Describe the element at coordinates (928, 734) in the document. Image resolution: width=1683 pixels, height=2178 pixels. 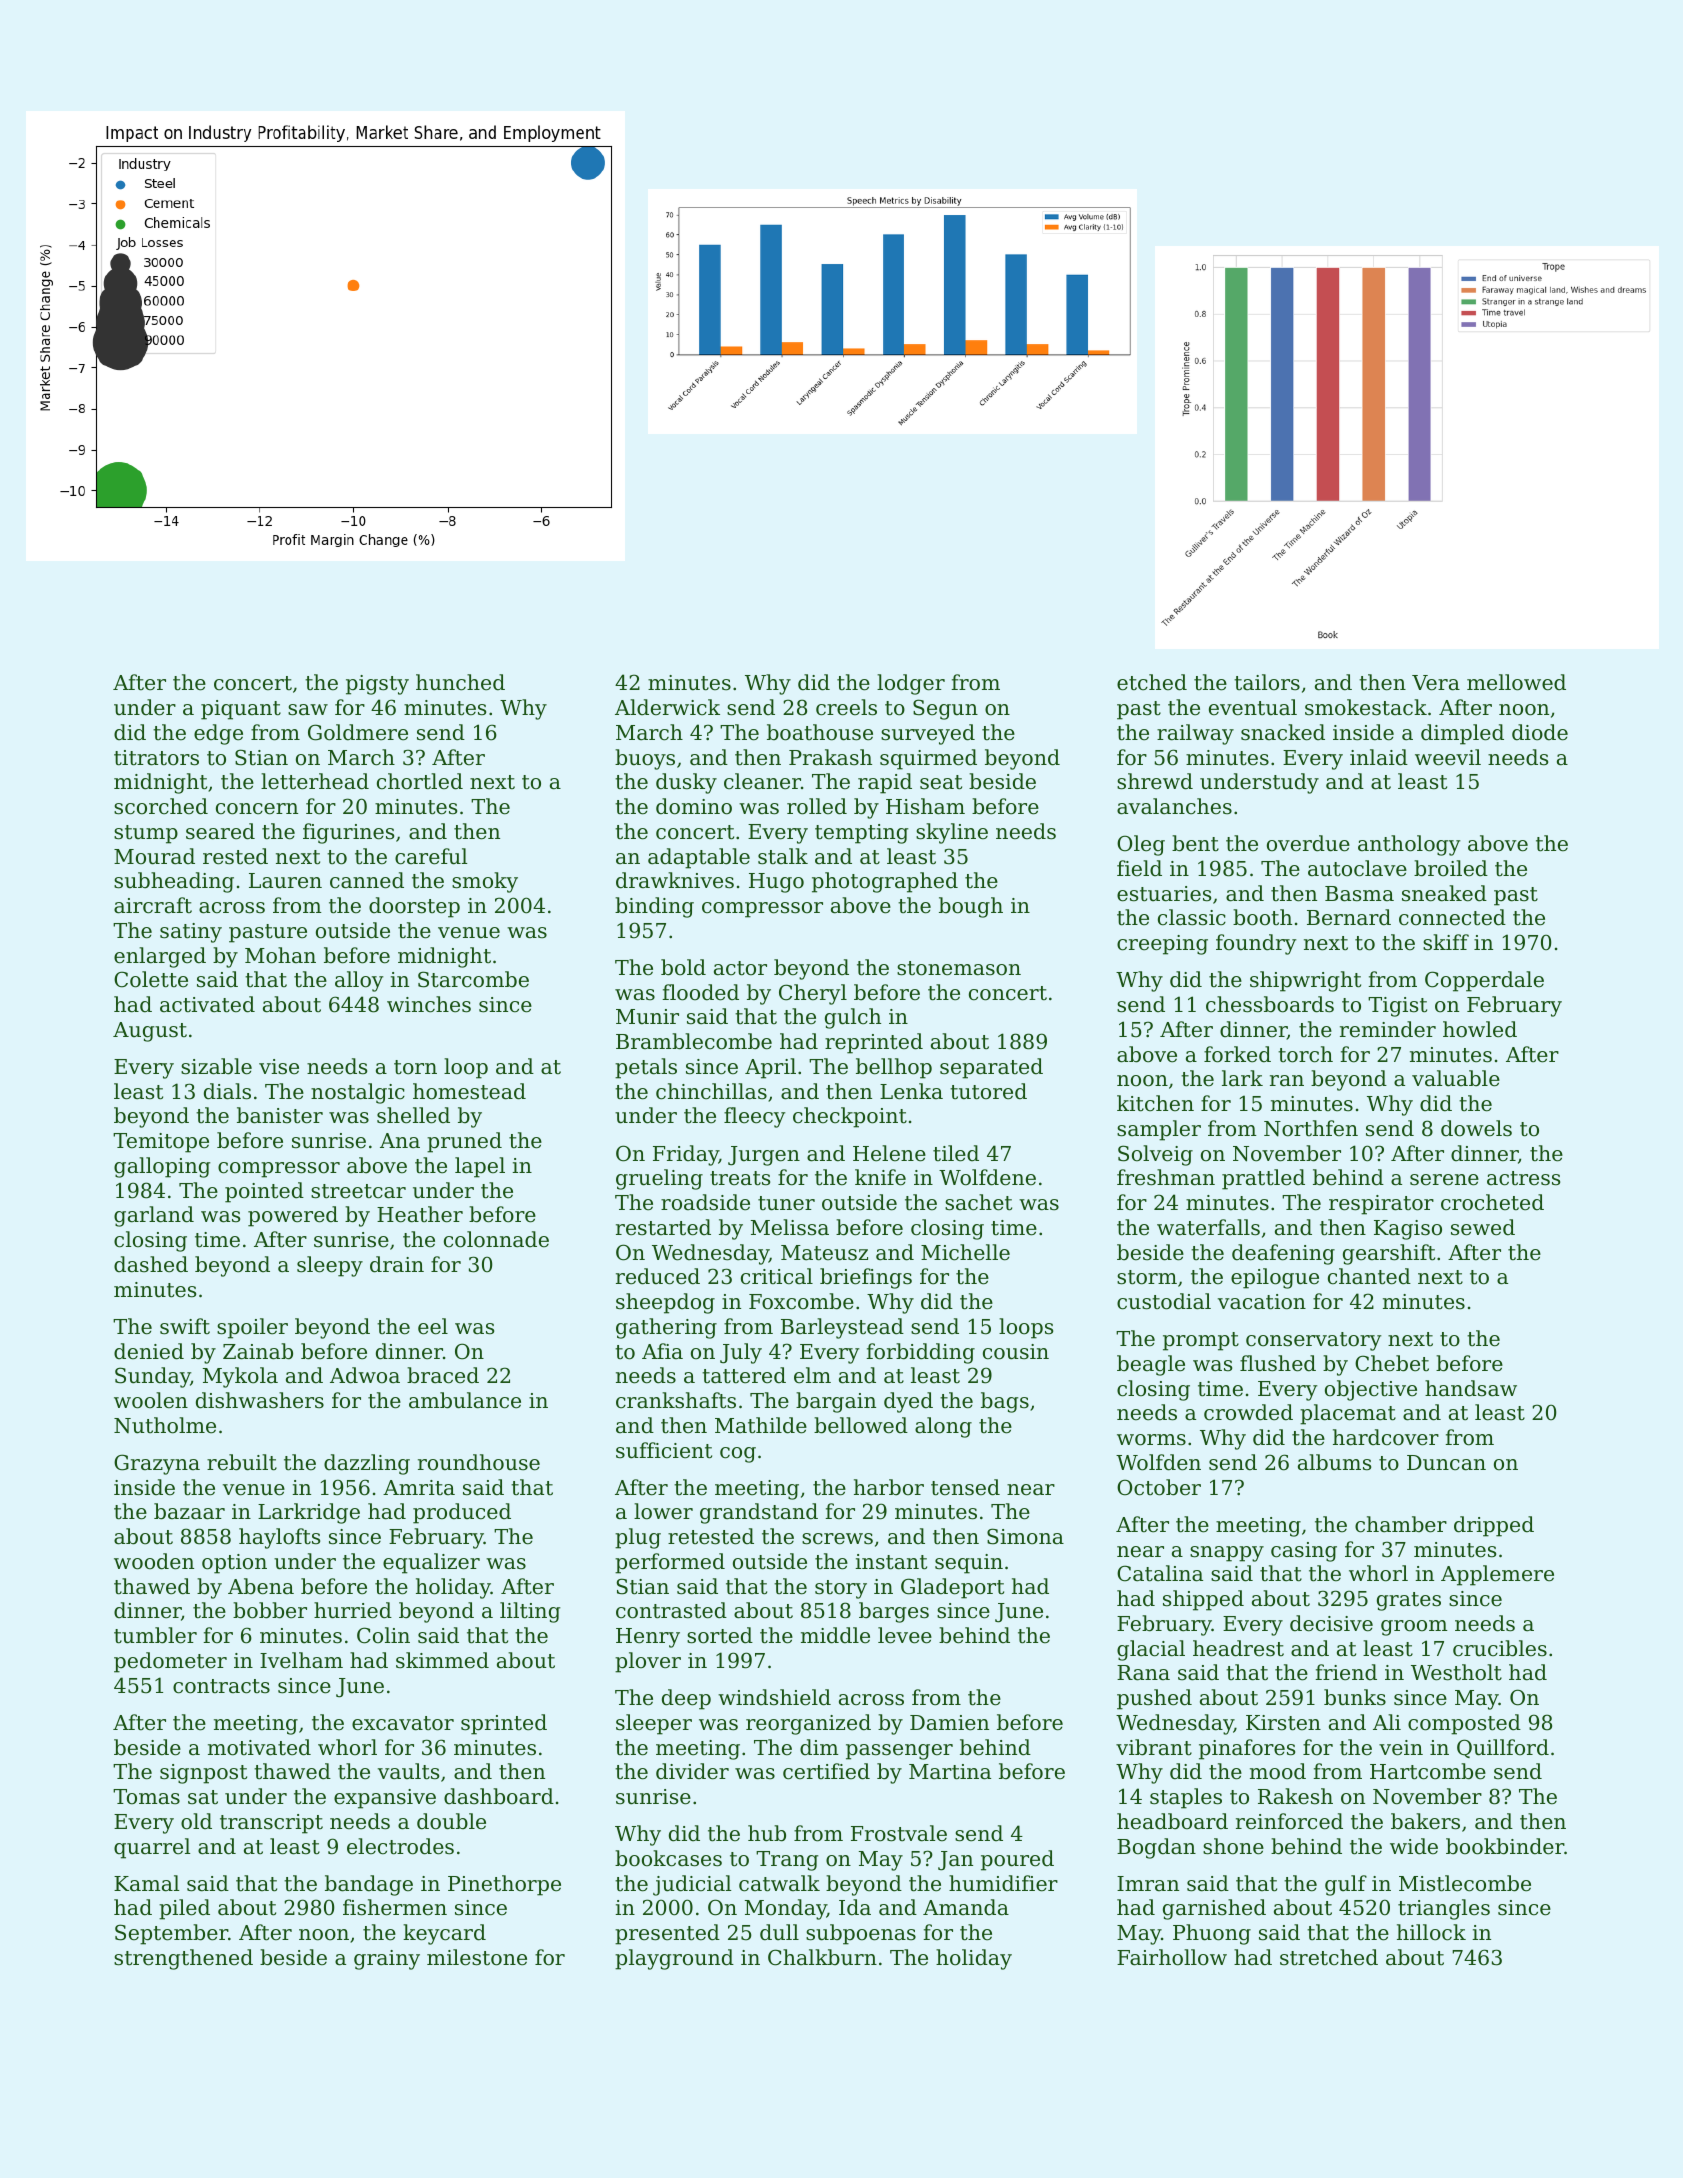
I see `surveyed` at that location.
